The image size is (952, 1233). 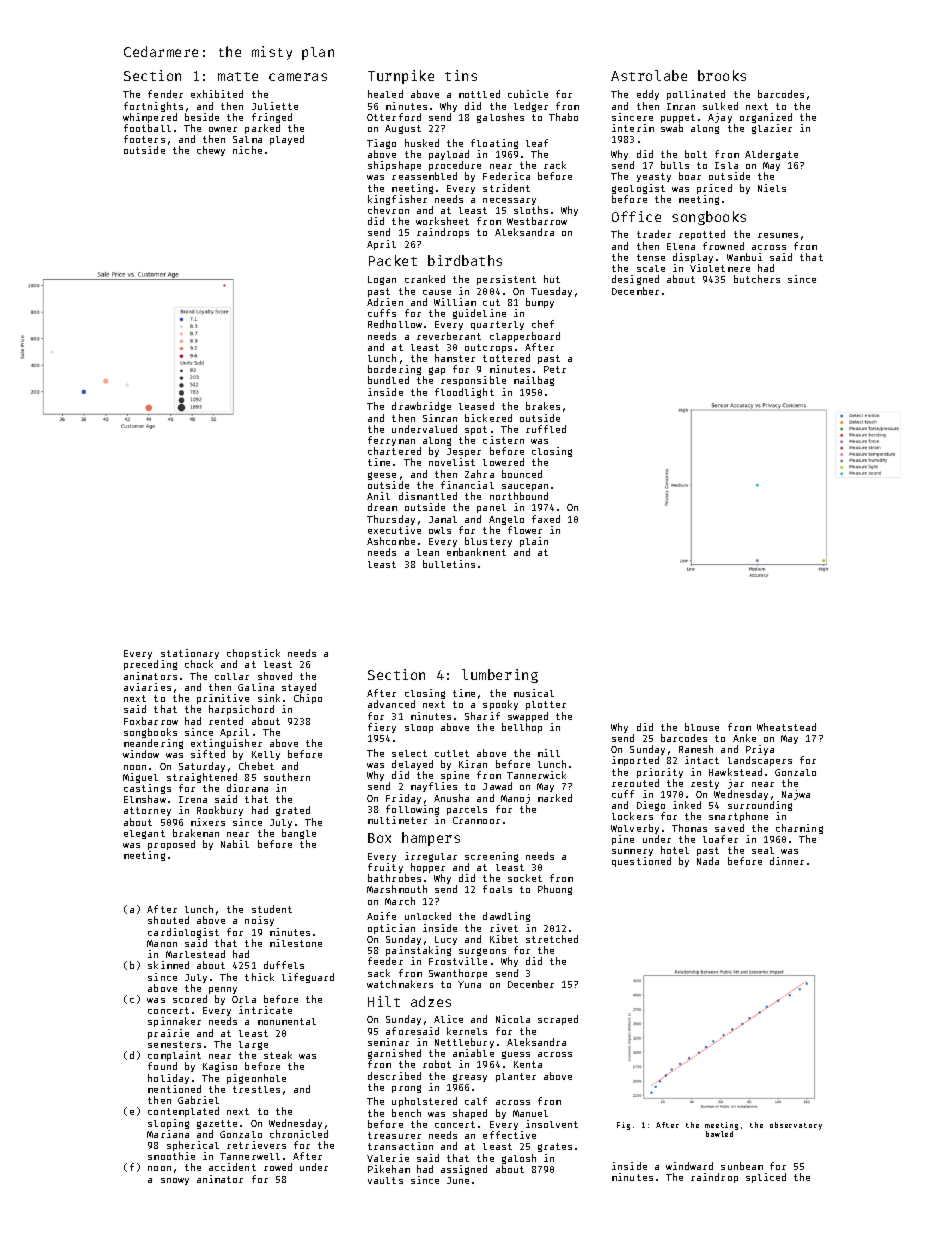 I want to click on snowy, so click(x=175, y=1181).
